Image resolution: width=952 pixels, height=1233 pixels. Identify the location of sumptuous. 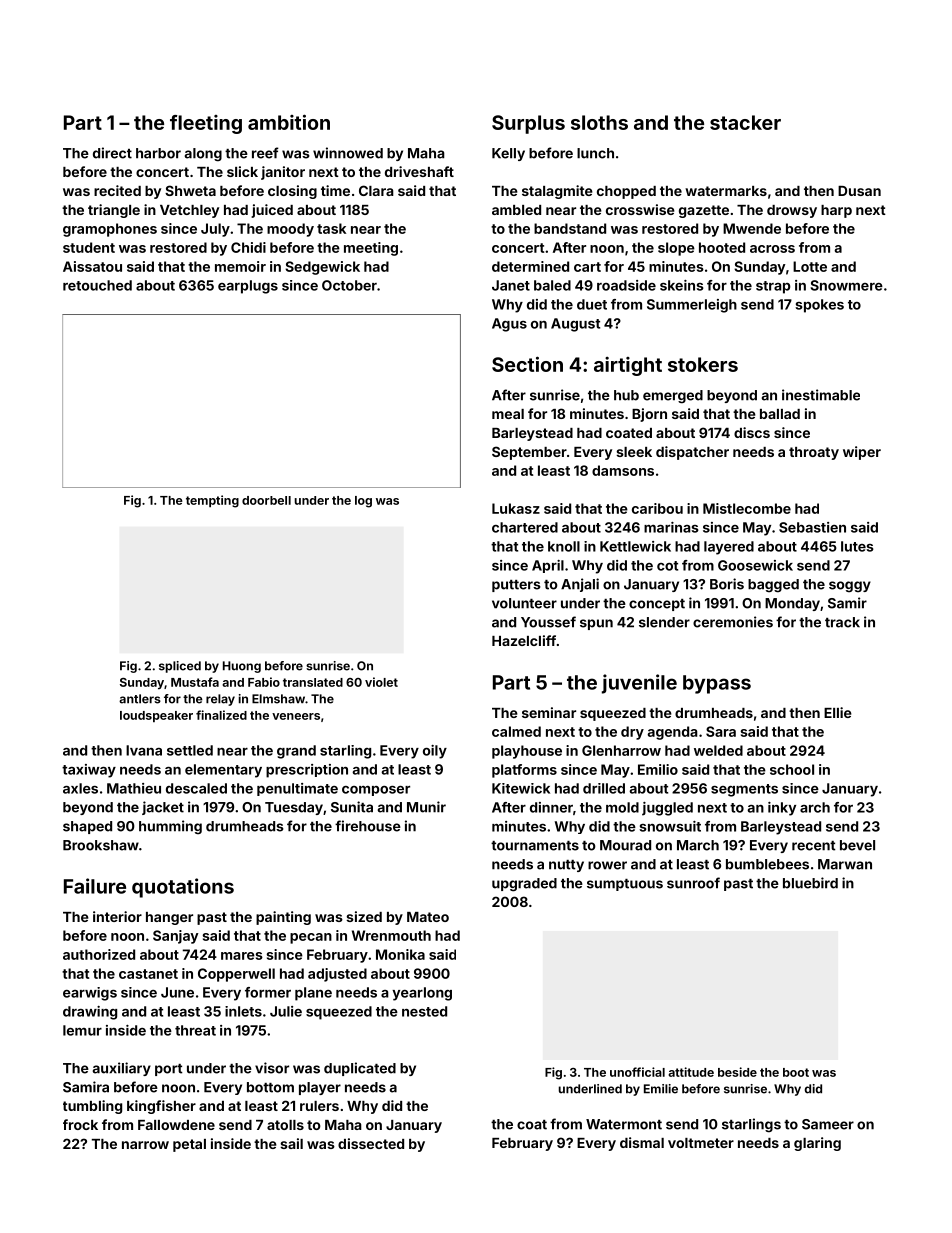
(625, 885).
